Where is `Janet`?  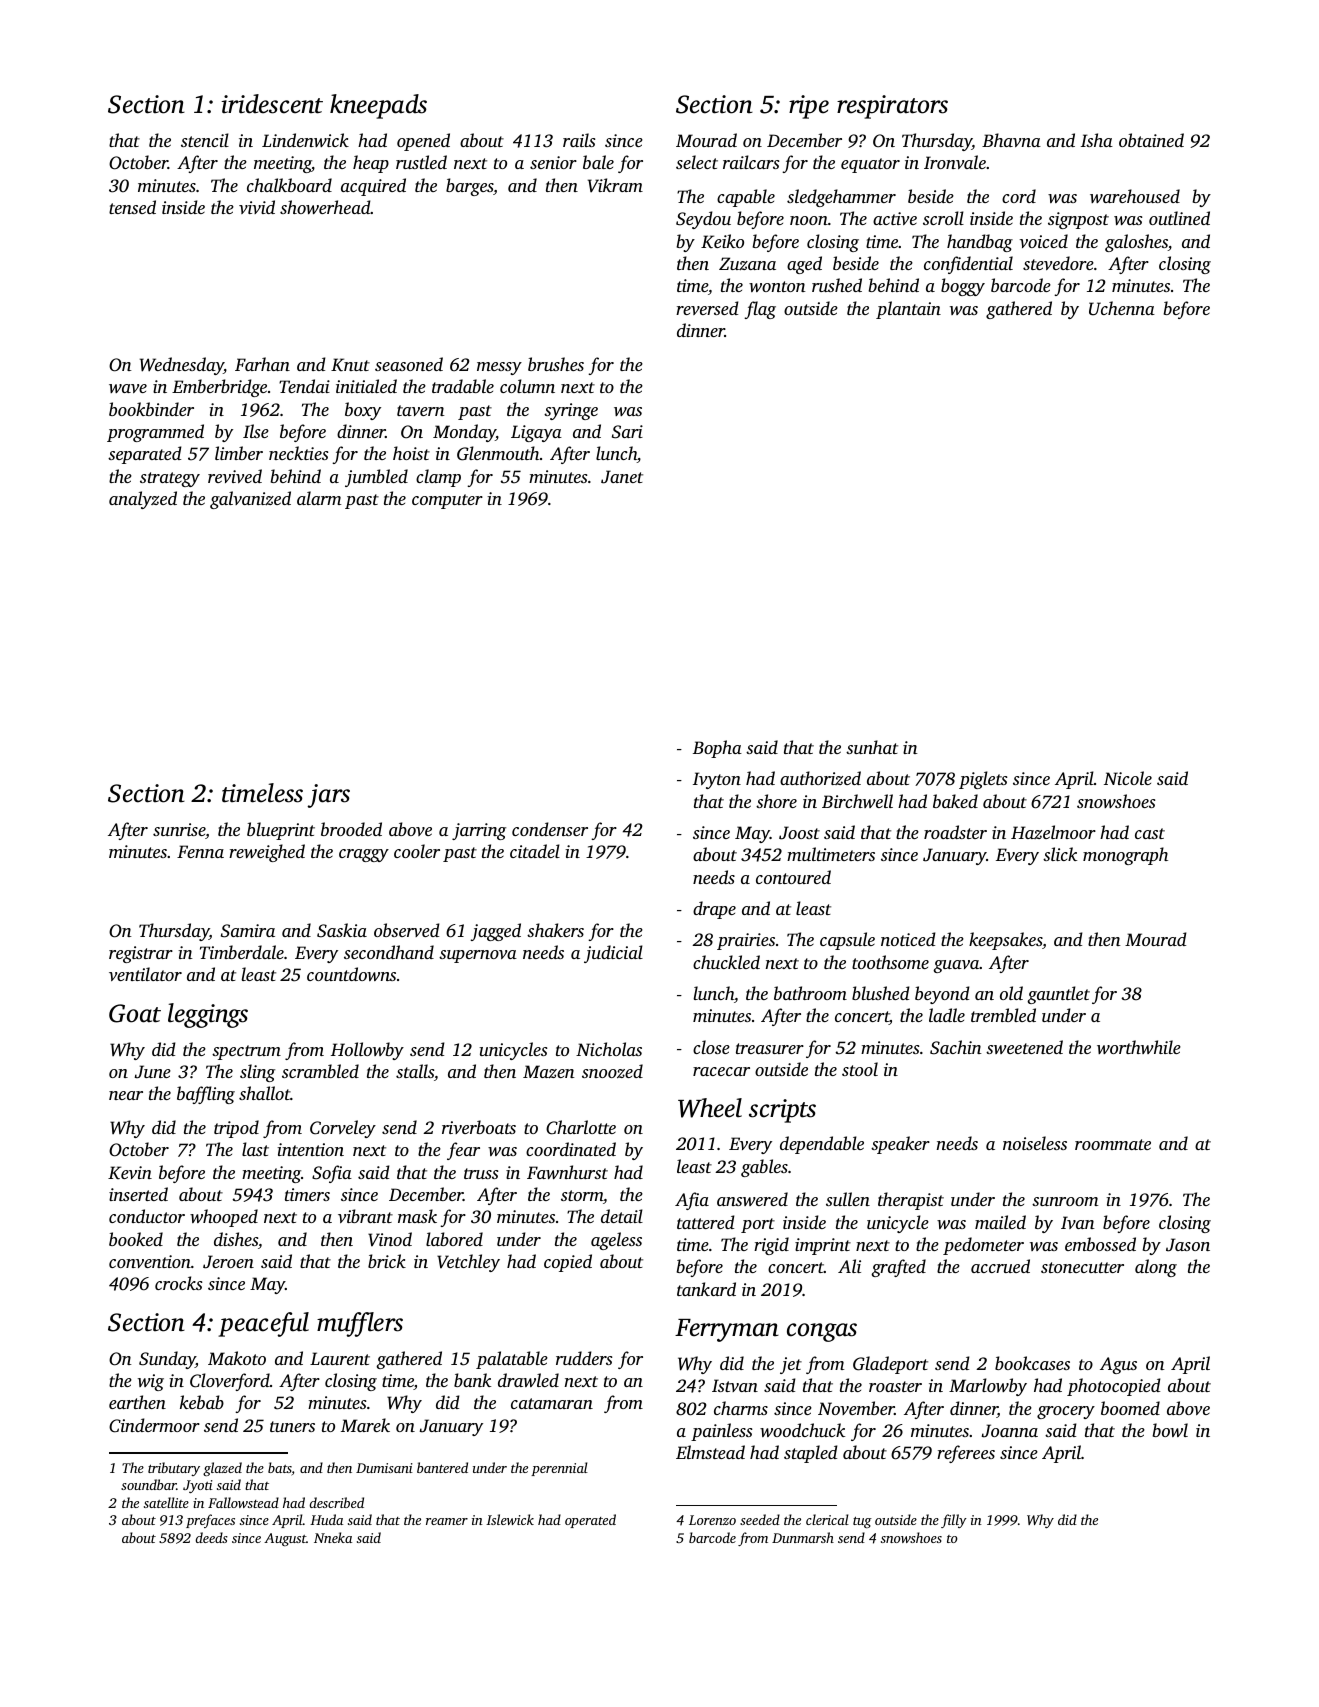
Janet is located at coordinates (622, 477).
